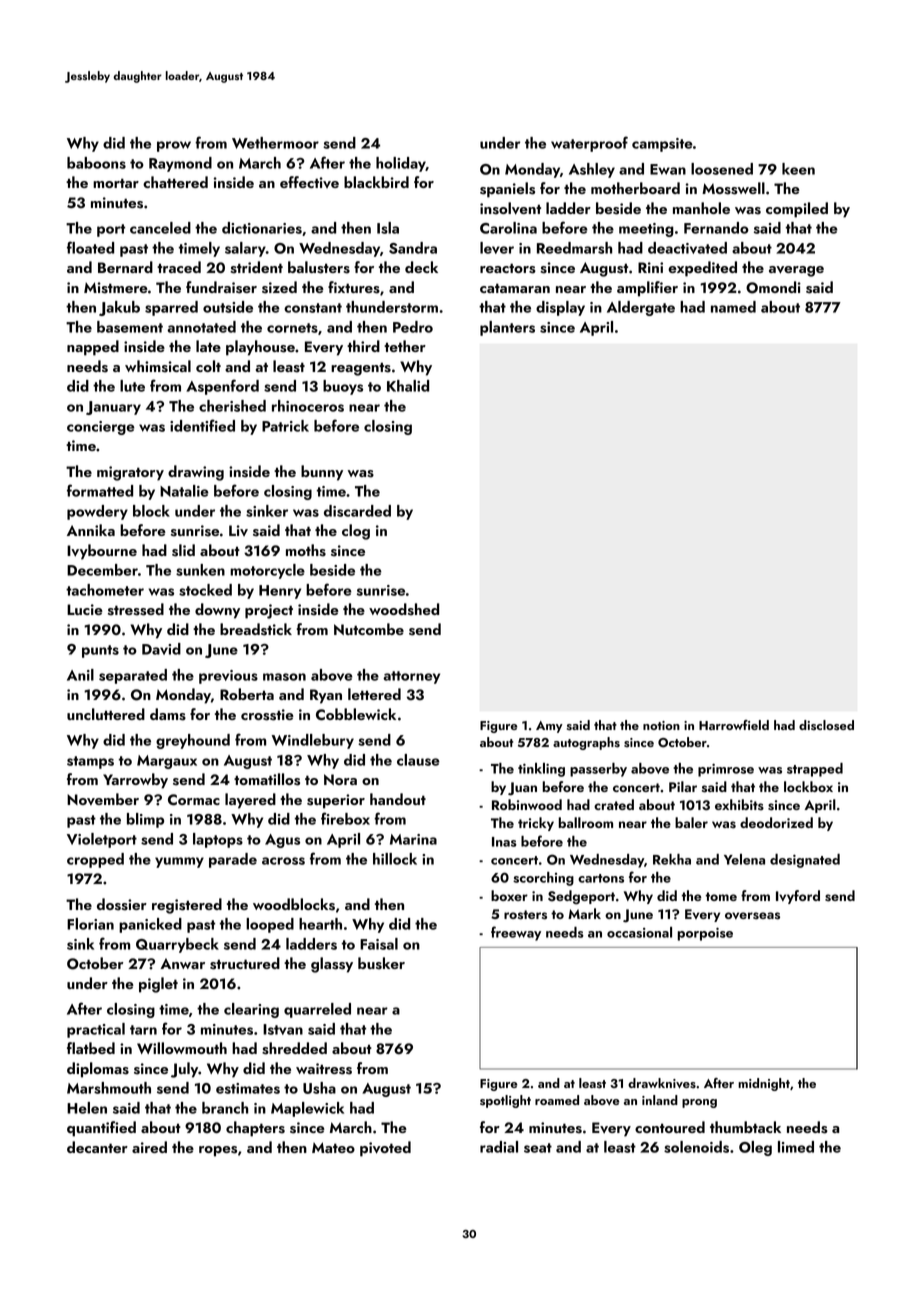 This screenshot has height=1311, width=924. What do you see at coordinates (340, 779) in the screenshot?
I see `Nora` at bounding box center [340, 779].
